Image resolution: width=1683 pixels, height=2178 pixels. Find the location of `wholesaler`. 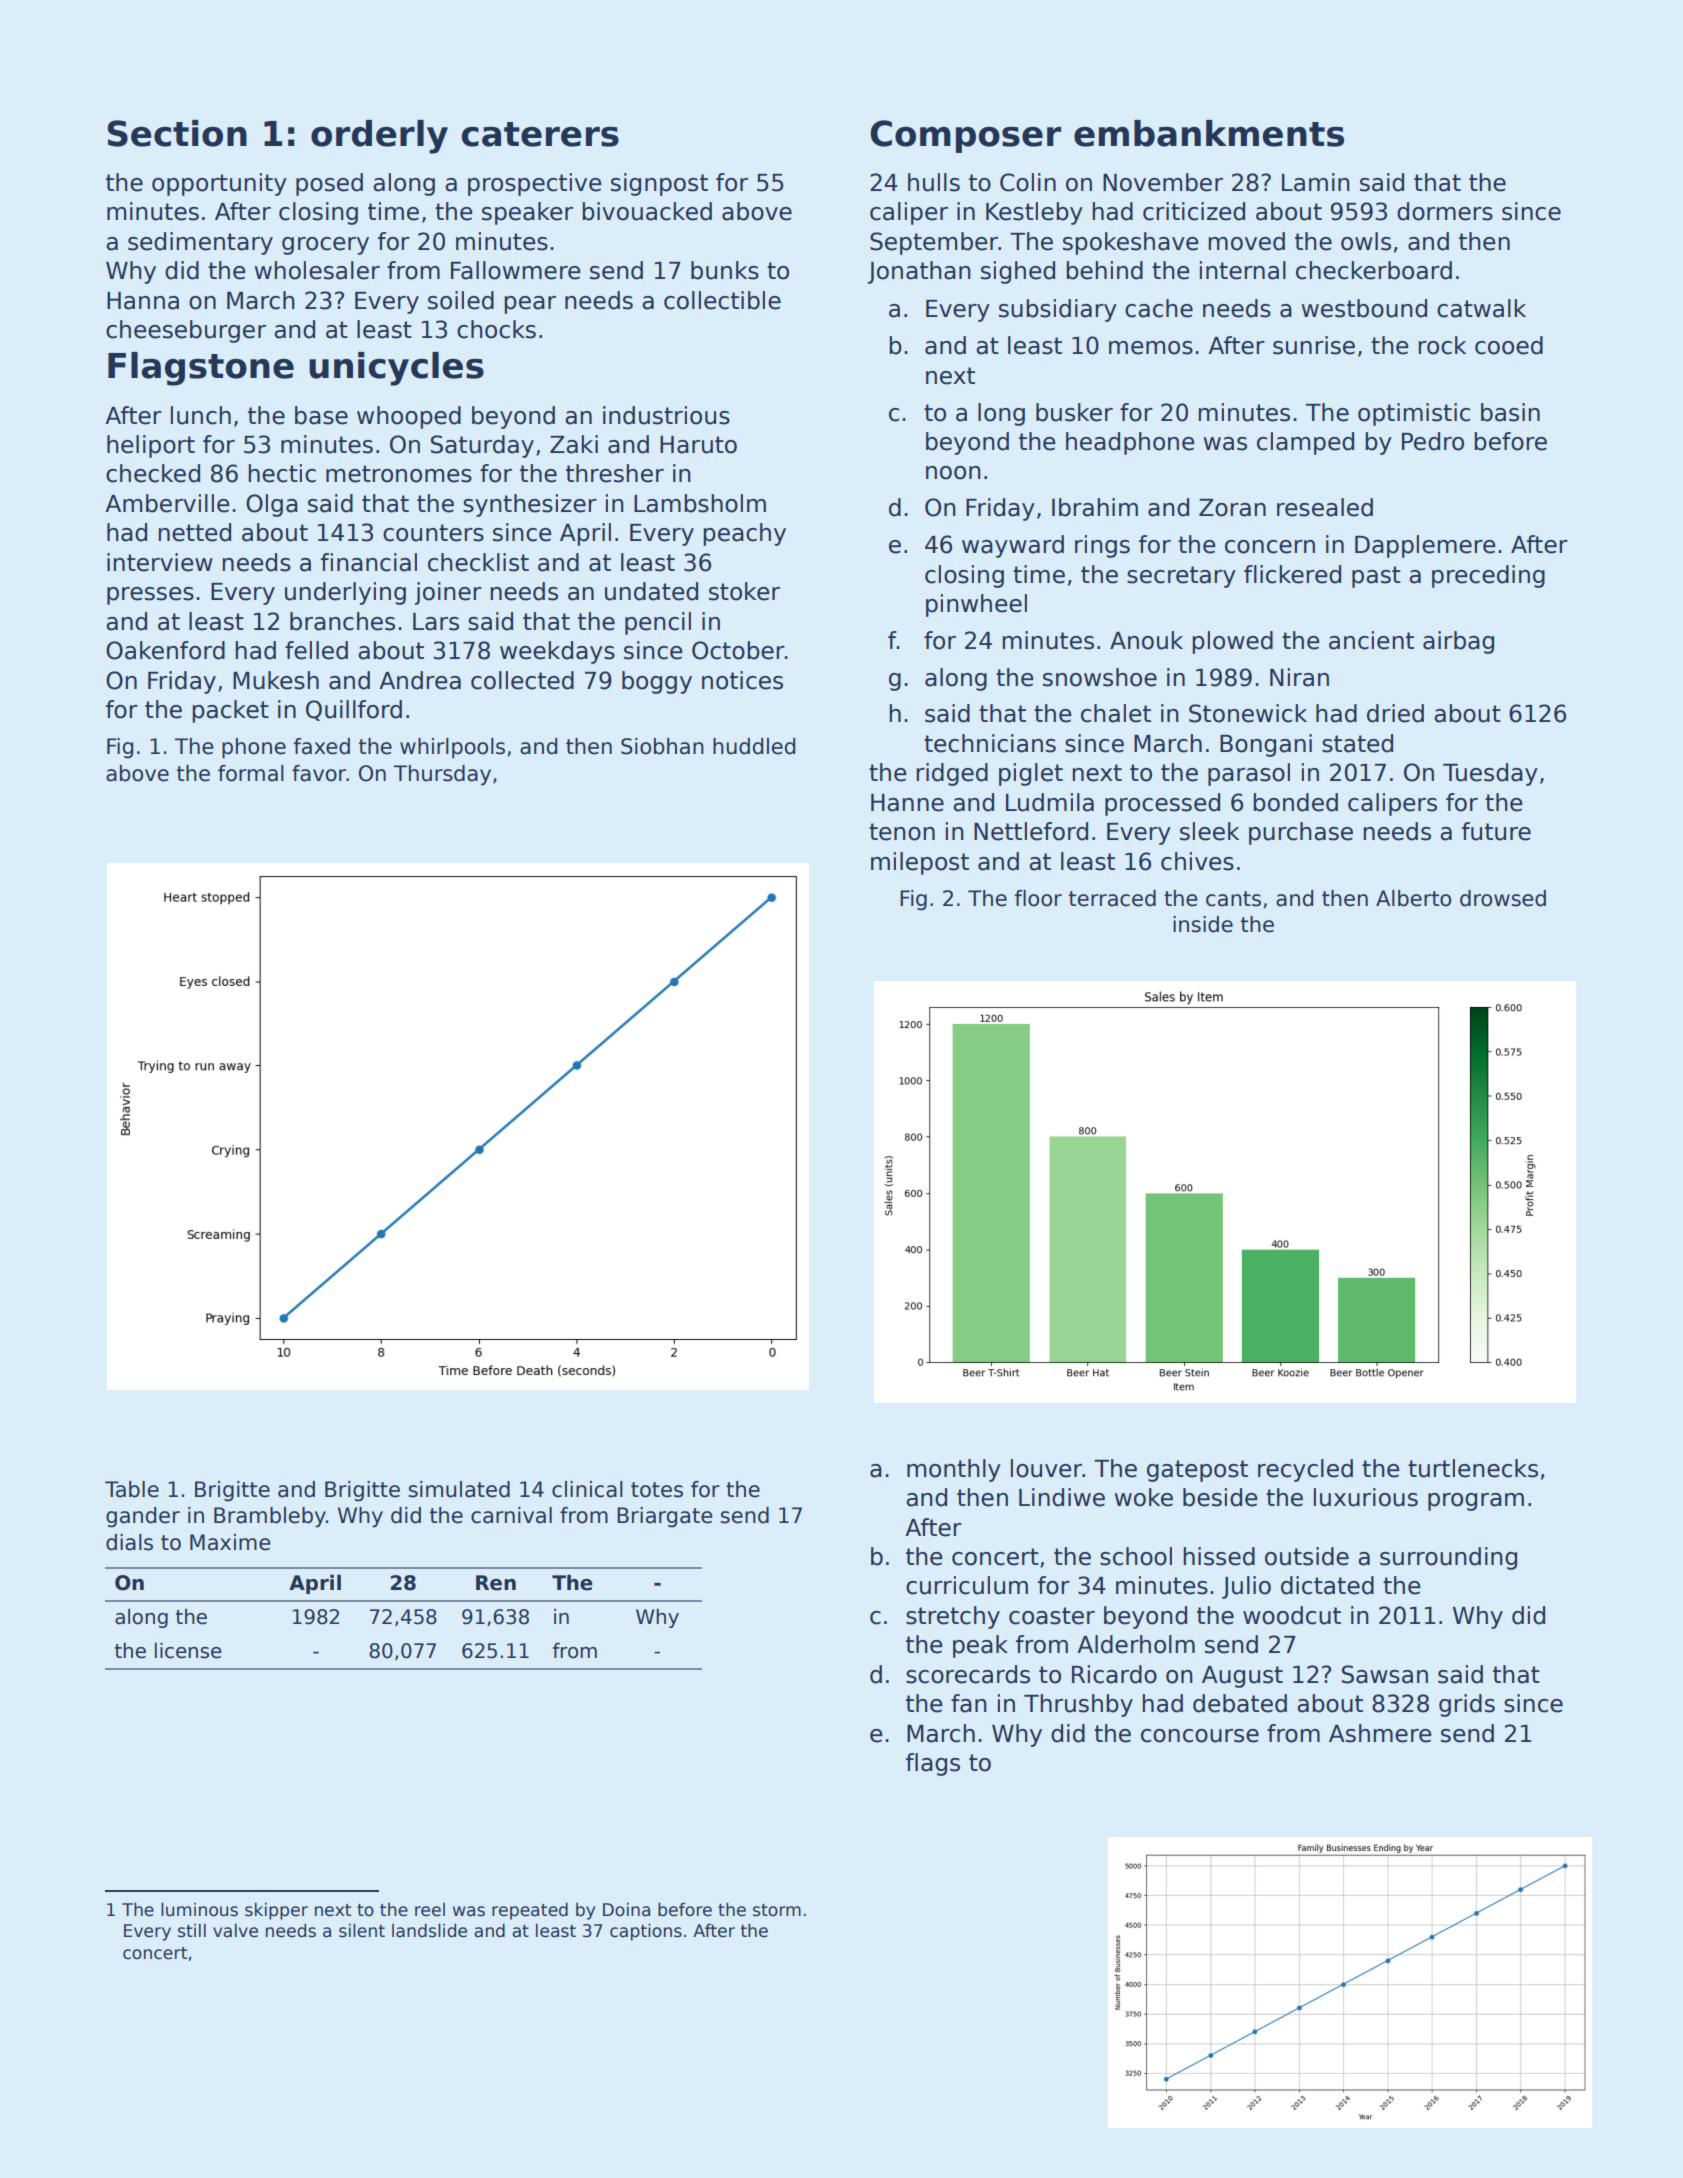

wholesaler is located at coordinates (317, 270).
